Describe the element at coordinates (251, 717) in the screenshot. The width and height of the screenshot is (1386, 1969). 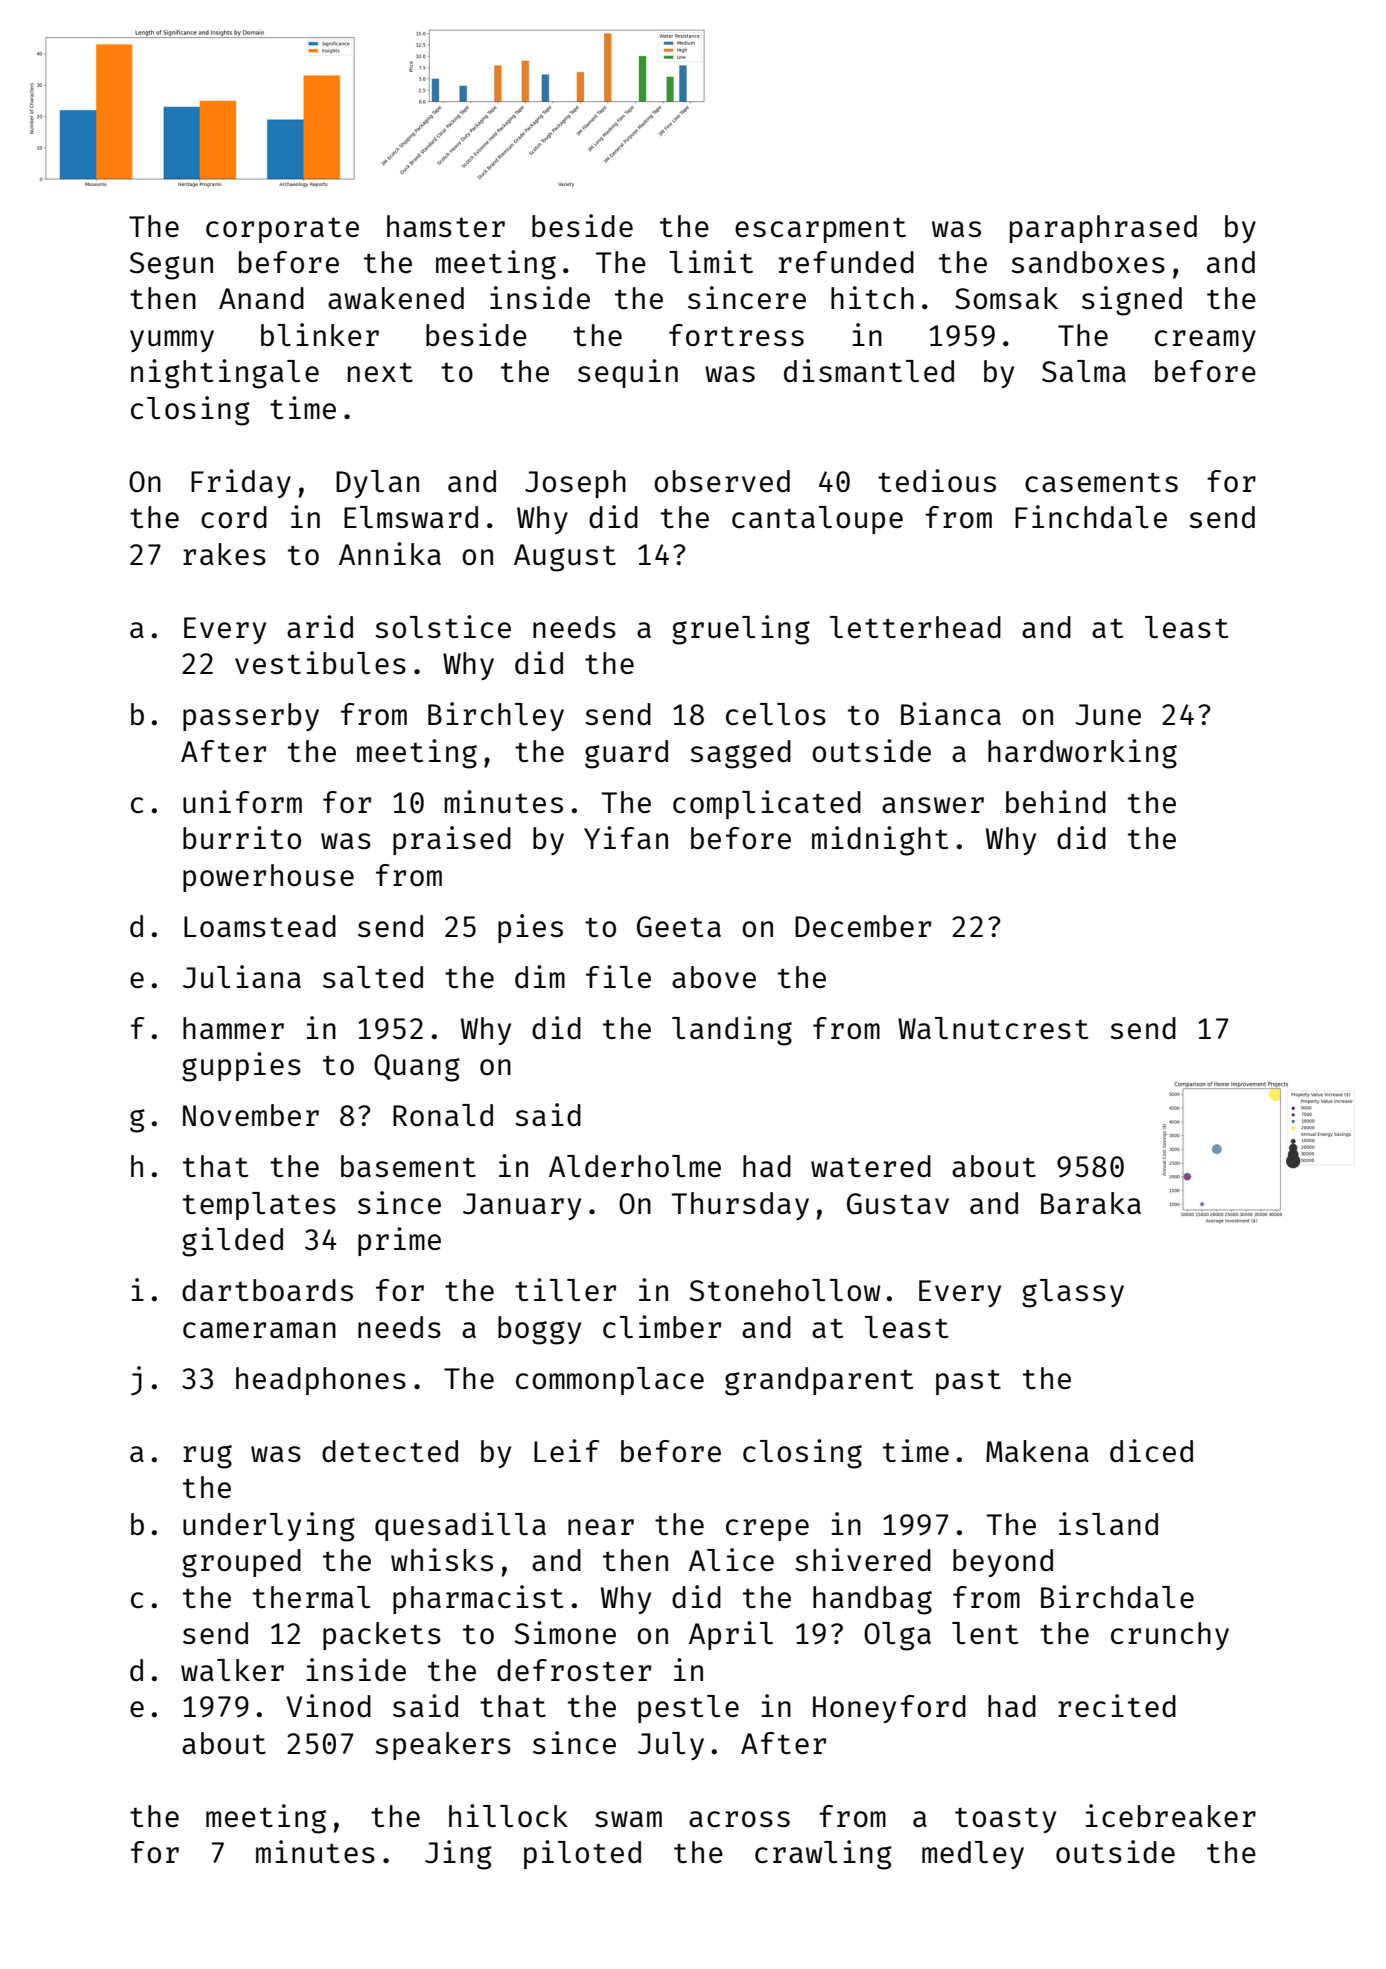
I see `passerby` at that location.
